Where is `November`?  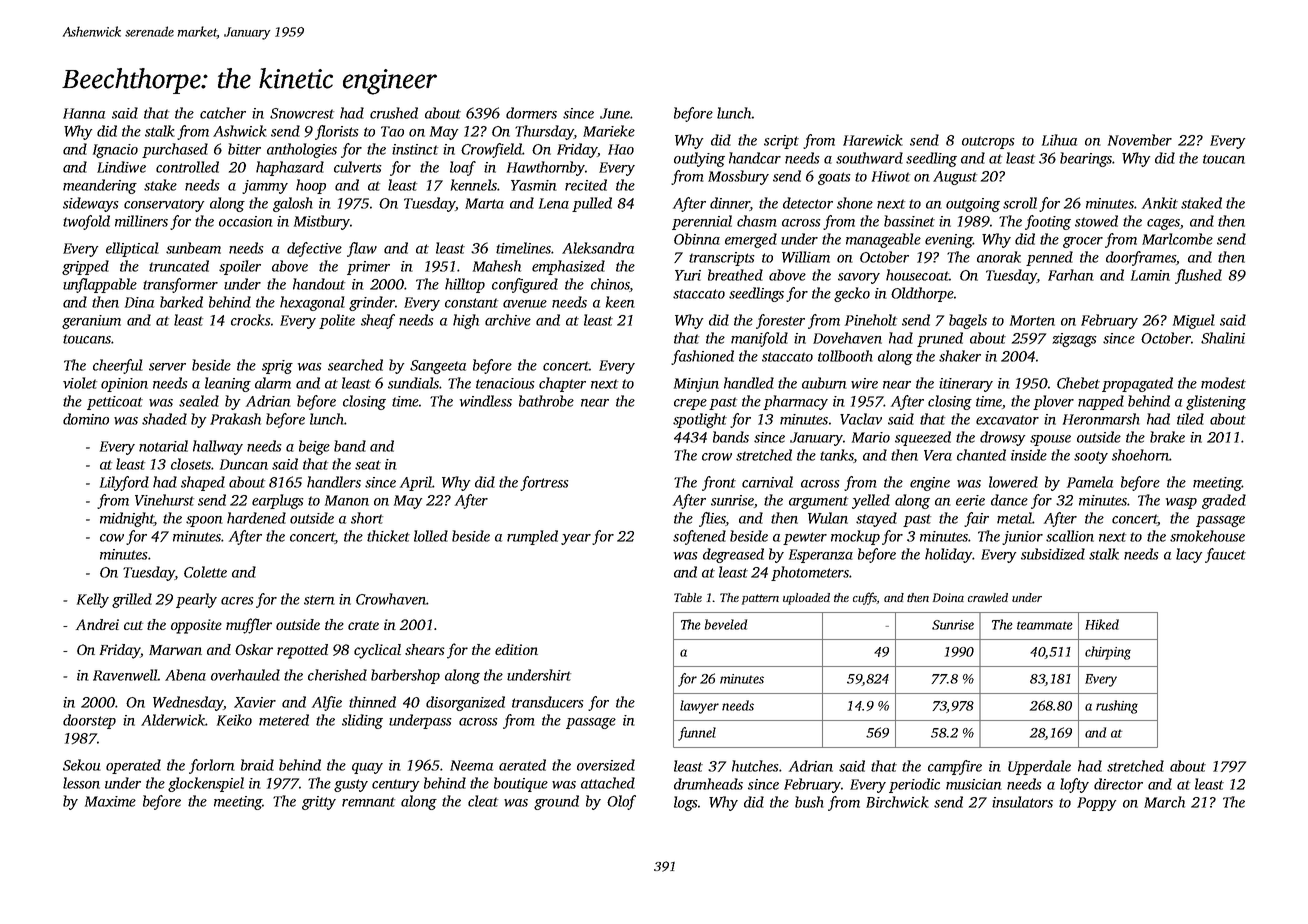
November is located at coordinates (1140, 140).
